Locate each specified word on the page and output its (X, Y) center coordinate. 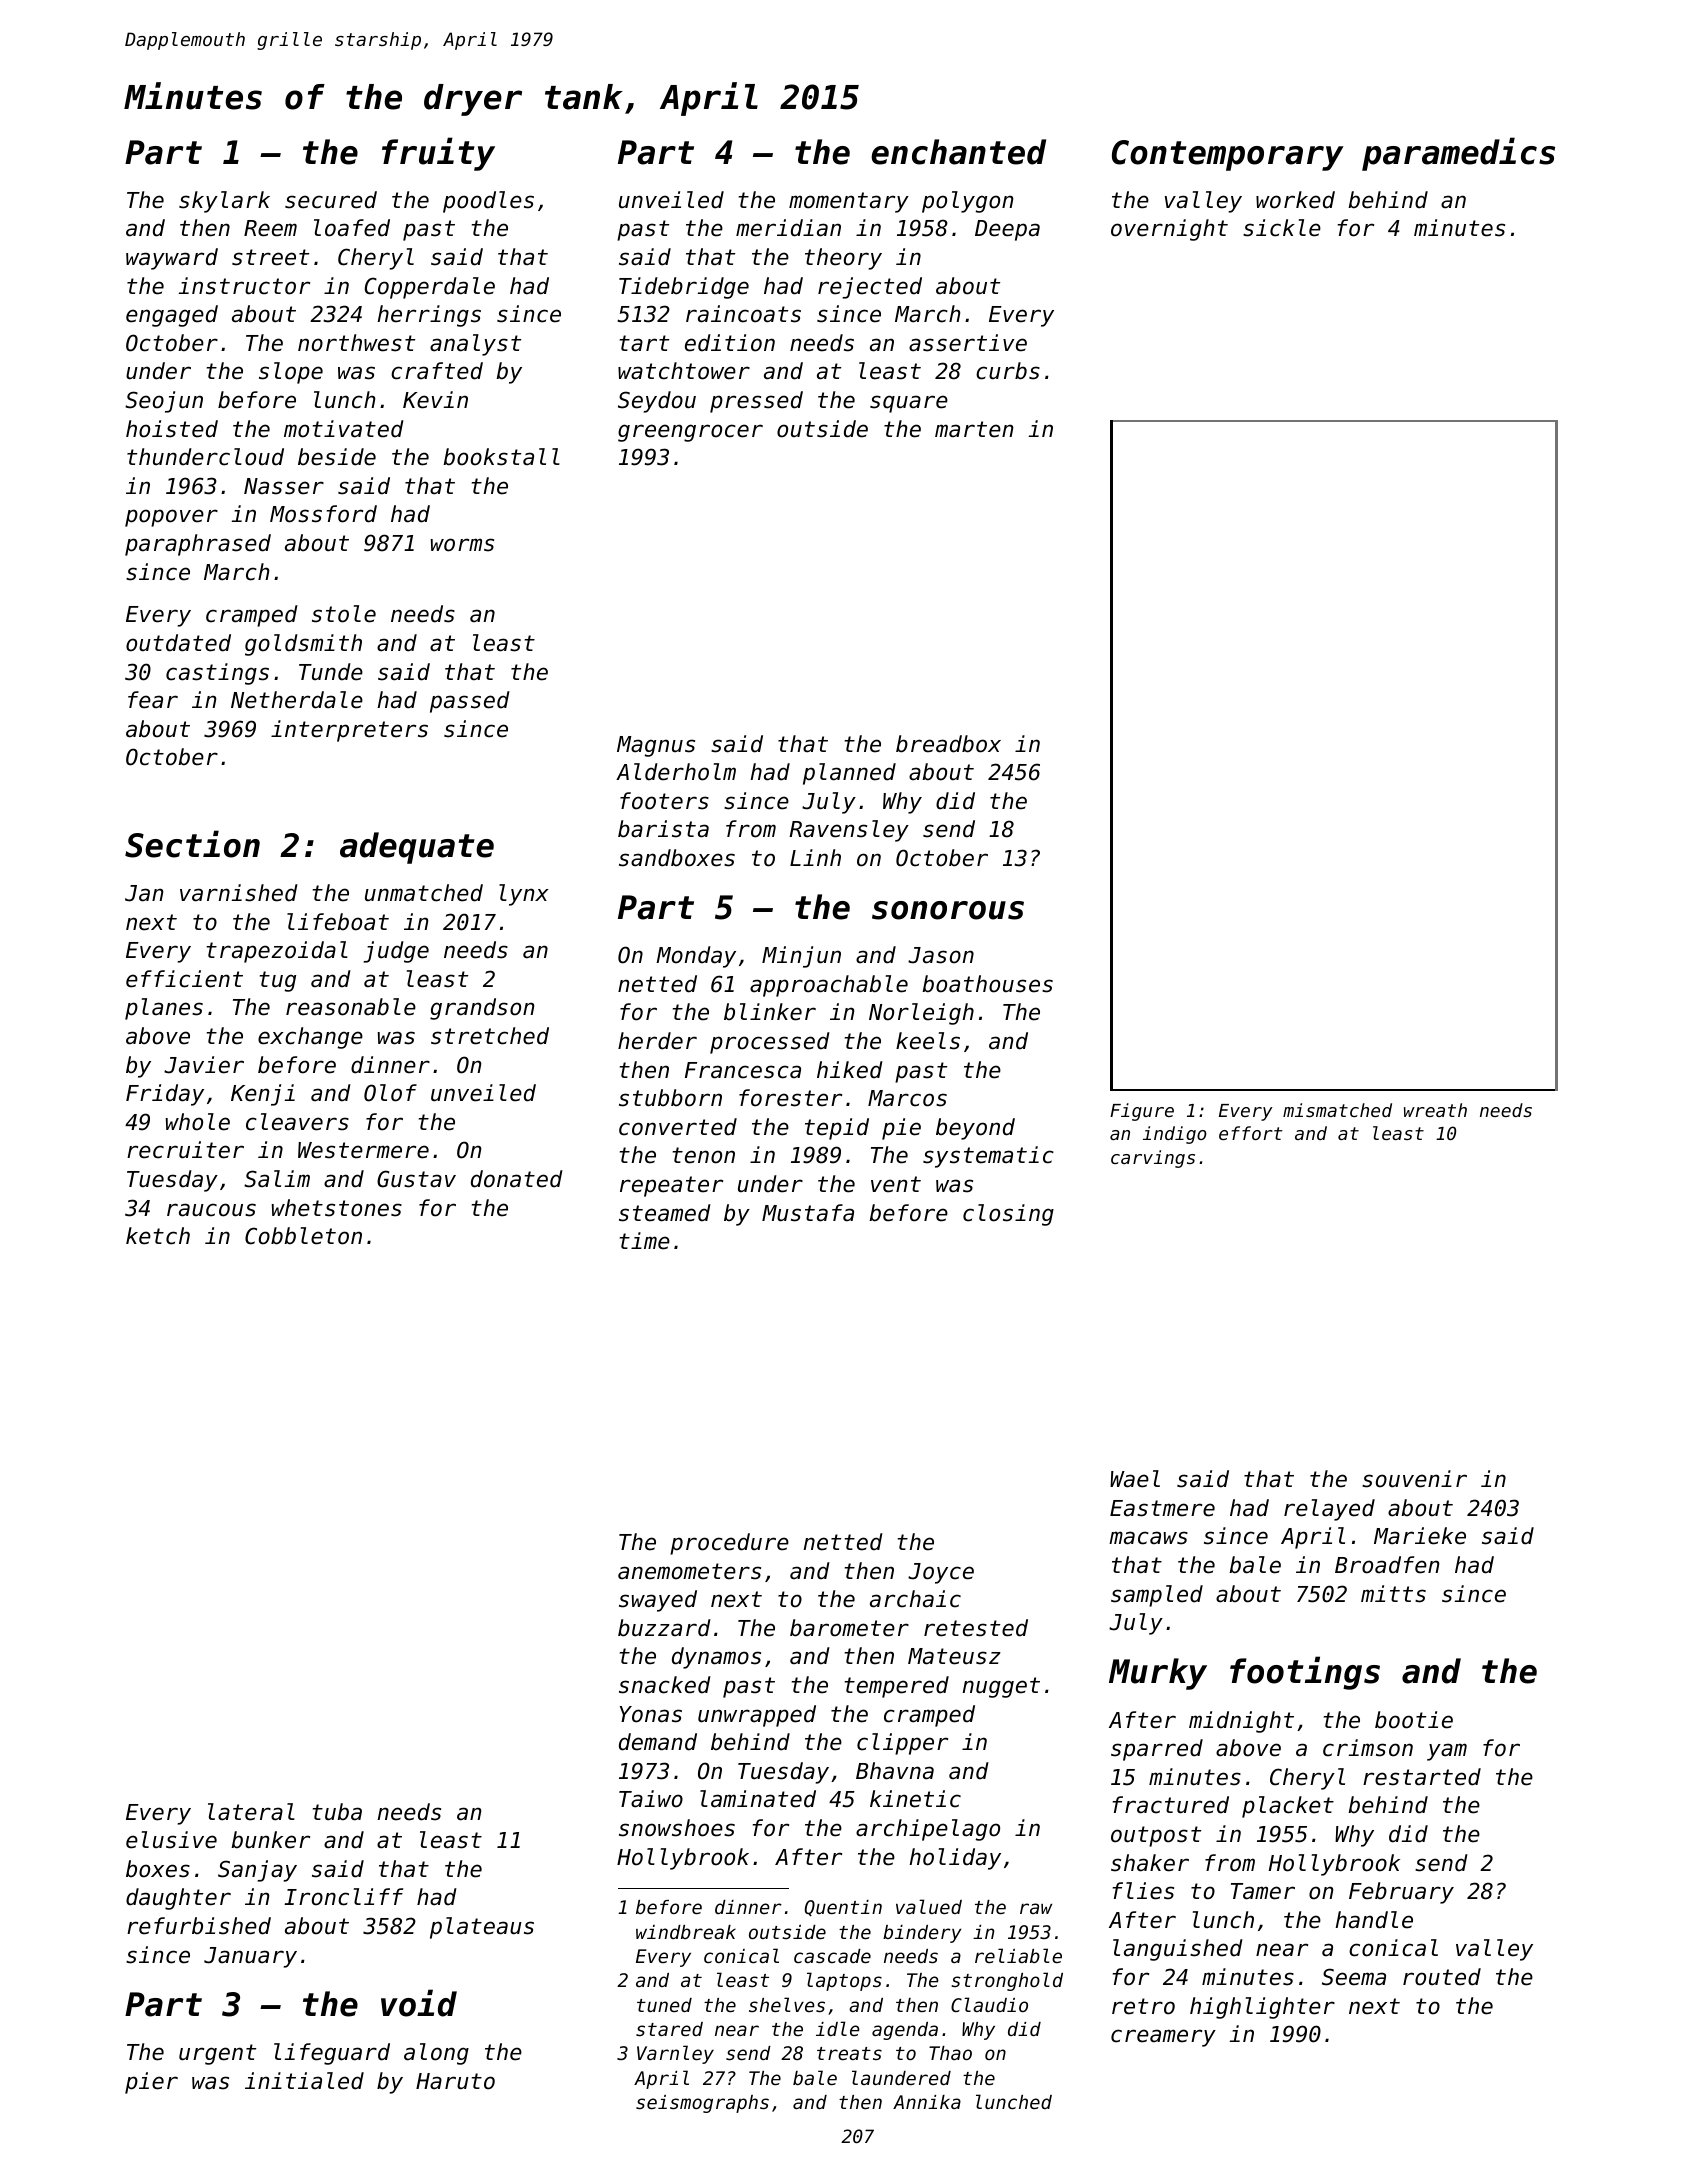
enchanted (958, 152)
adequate (417, 848)
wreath (1435, 1110)
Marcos (907, 1098)
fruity (438, 154)
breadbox (948, 744)
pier (151, 2083)
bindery (922, 1934)
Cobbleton (303, 1236)
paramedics (1458, 154)
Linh (815, 857)
